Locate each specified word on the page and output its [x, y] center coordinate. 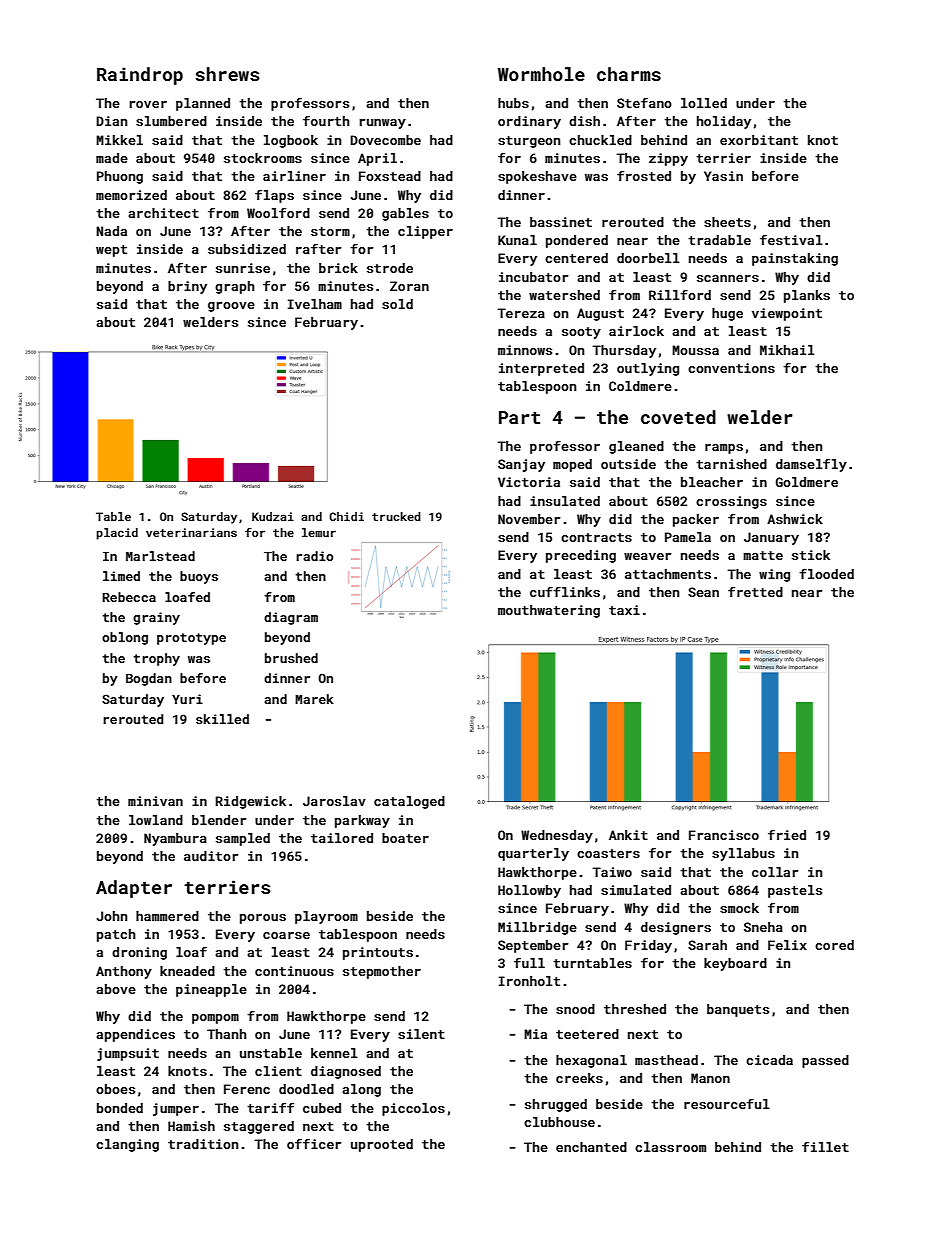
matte [763, 555]
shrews [228, 74]
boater [405, 838]
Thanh [227, 1034]
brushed [291, 658]
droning [139, 953]
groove [231, 307]
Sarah [707, 945]
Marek [314, 699]
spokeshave [537, 177]
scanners [728, 278]
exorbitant [759, 140]
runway [383, 124]
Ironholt [529, 981]
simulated [636, 890]
